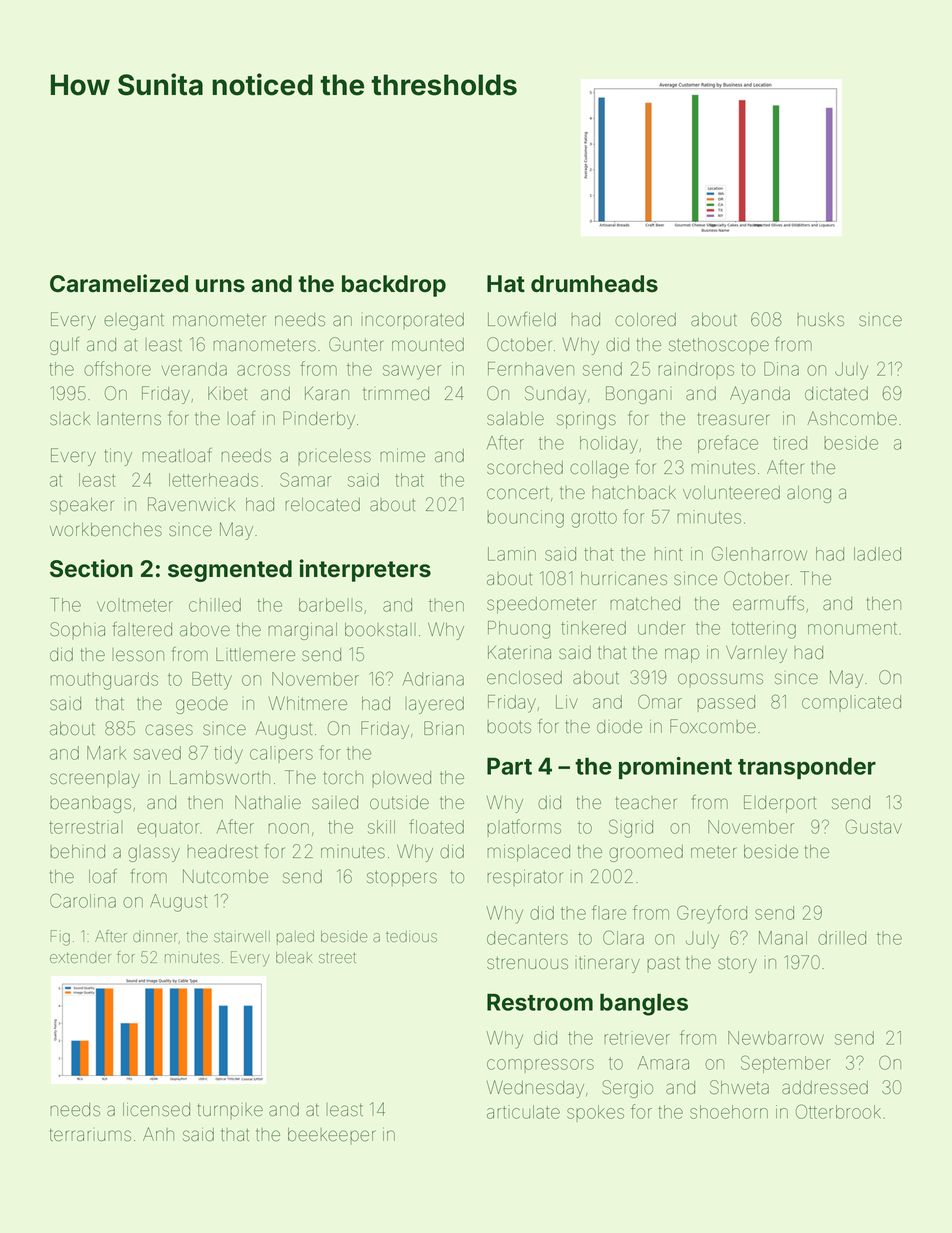  What do you see at coordinates (80, 957) in the screenshot?
I see `extender` at bounding box center [80, 957].
